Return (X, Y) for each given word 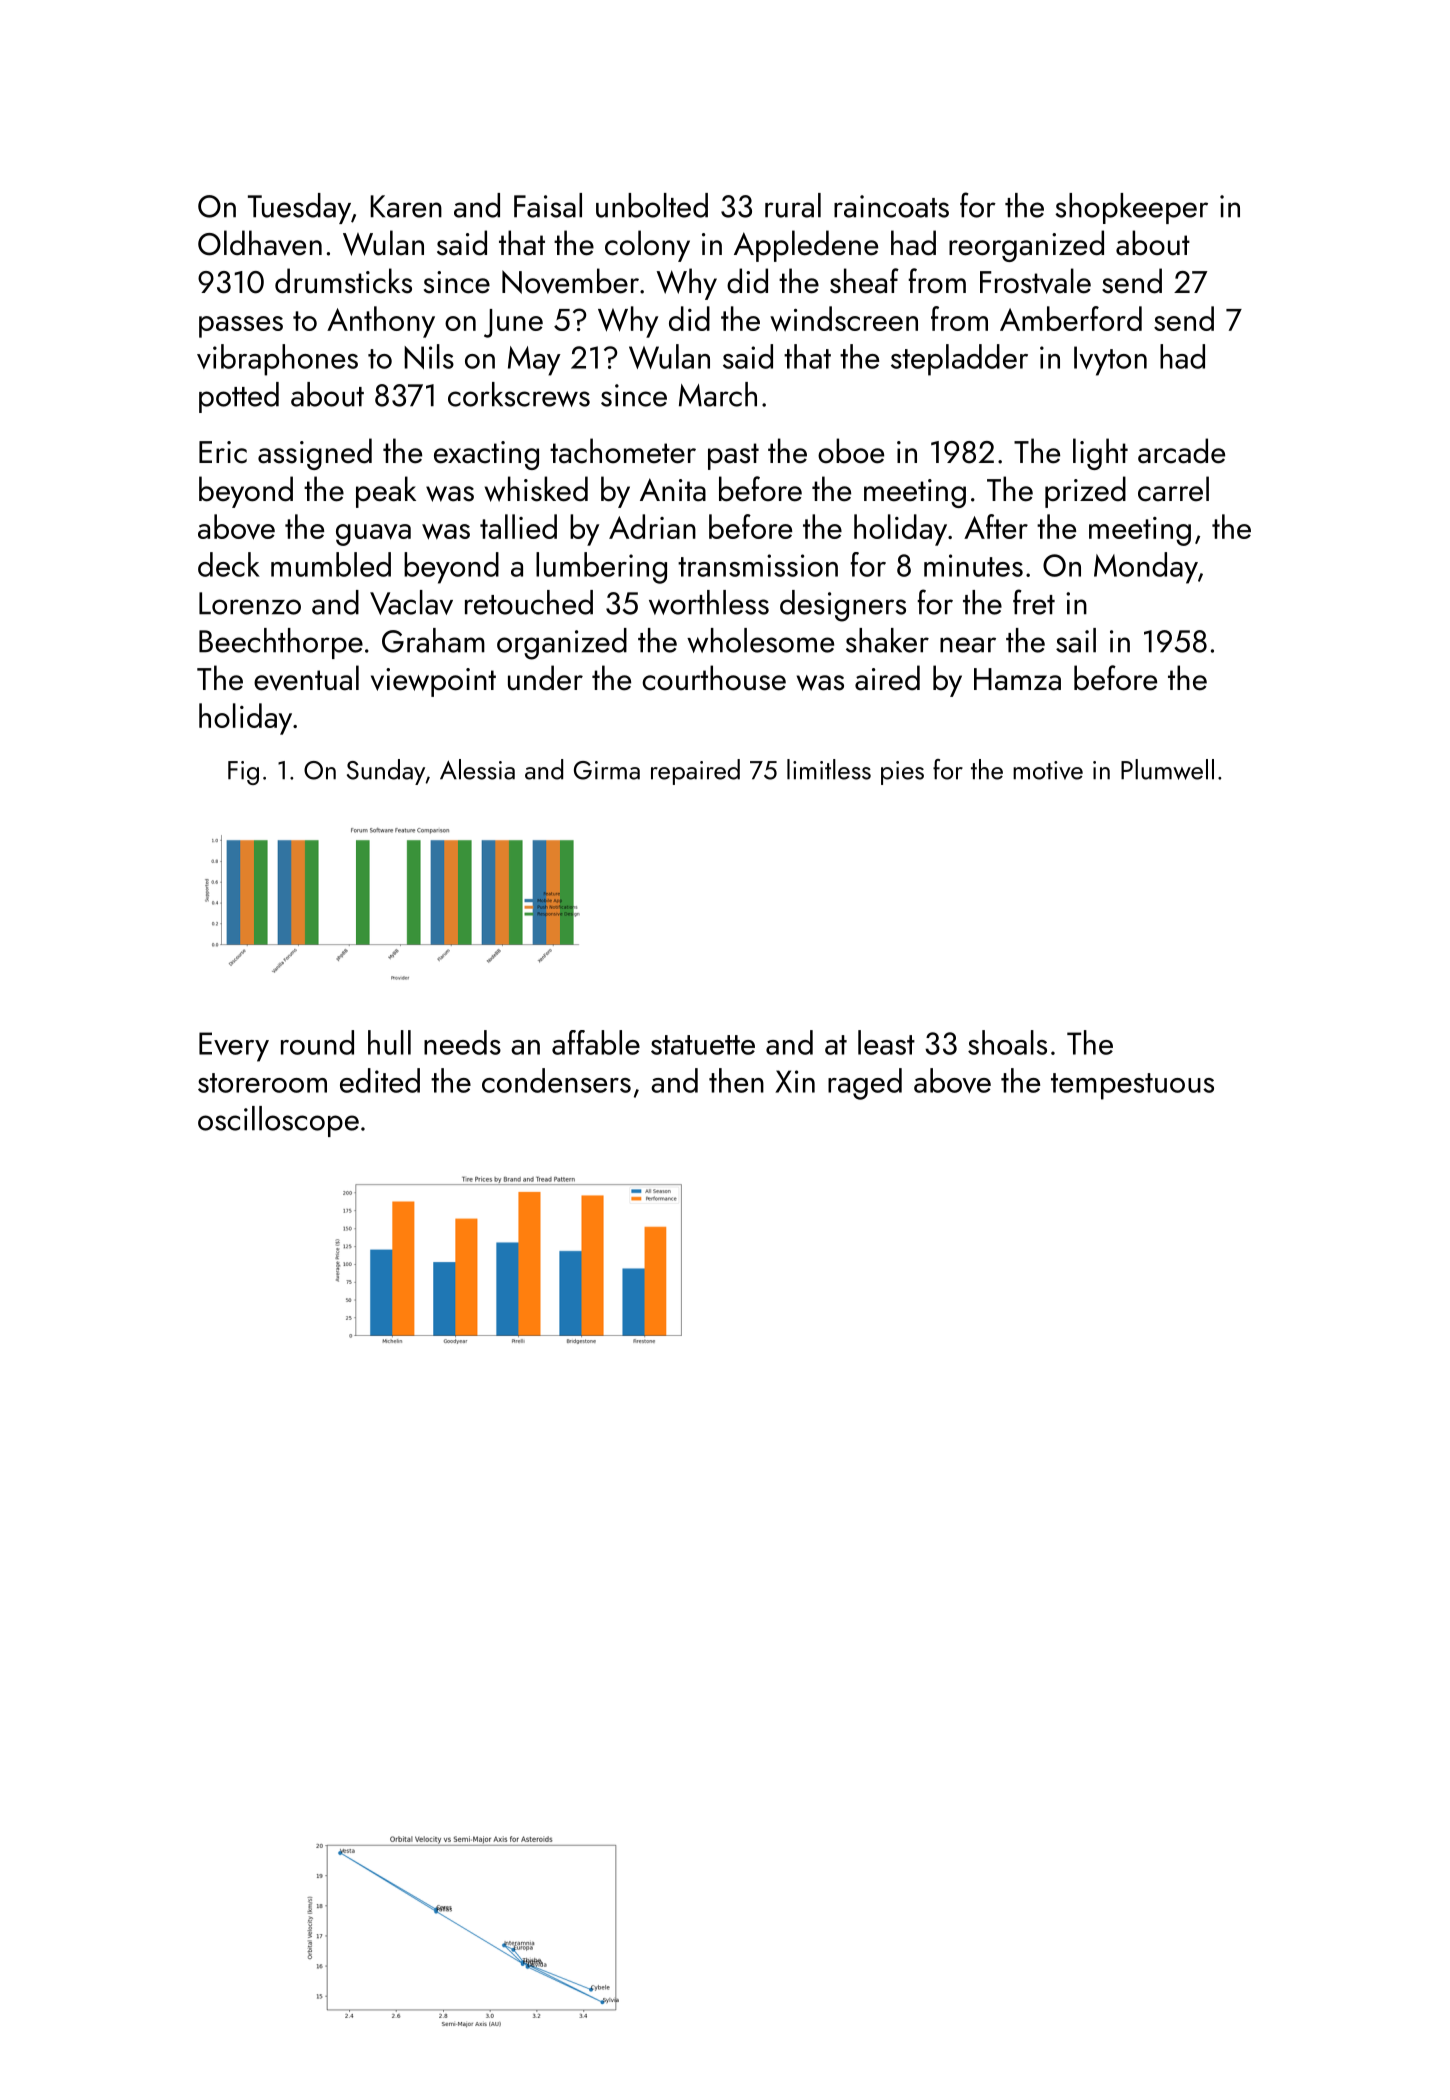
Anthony (381, 322)
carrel (1173, 489)
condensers (556, 1080)
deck (229, 564)
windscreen (844, 319)
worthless (709, 602)
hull (389, 1042)
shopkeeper (1131, 208)
